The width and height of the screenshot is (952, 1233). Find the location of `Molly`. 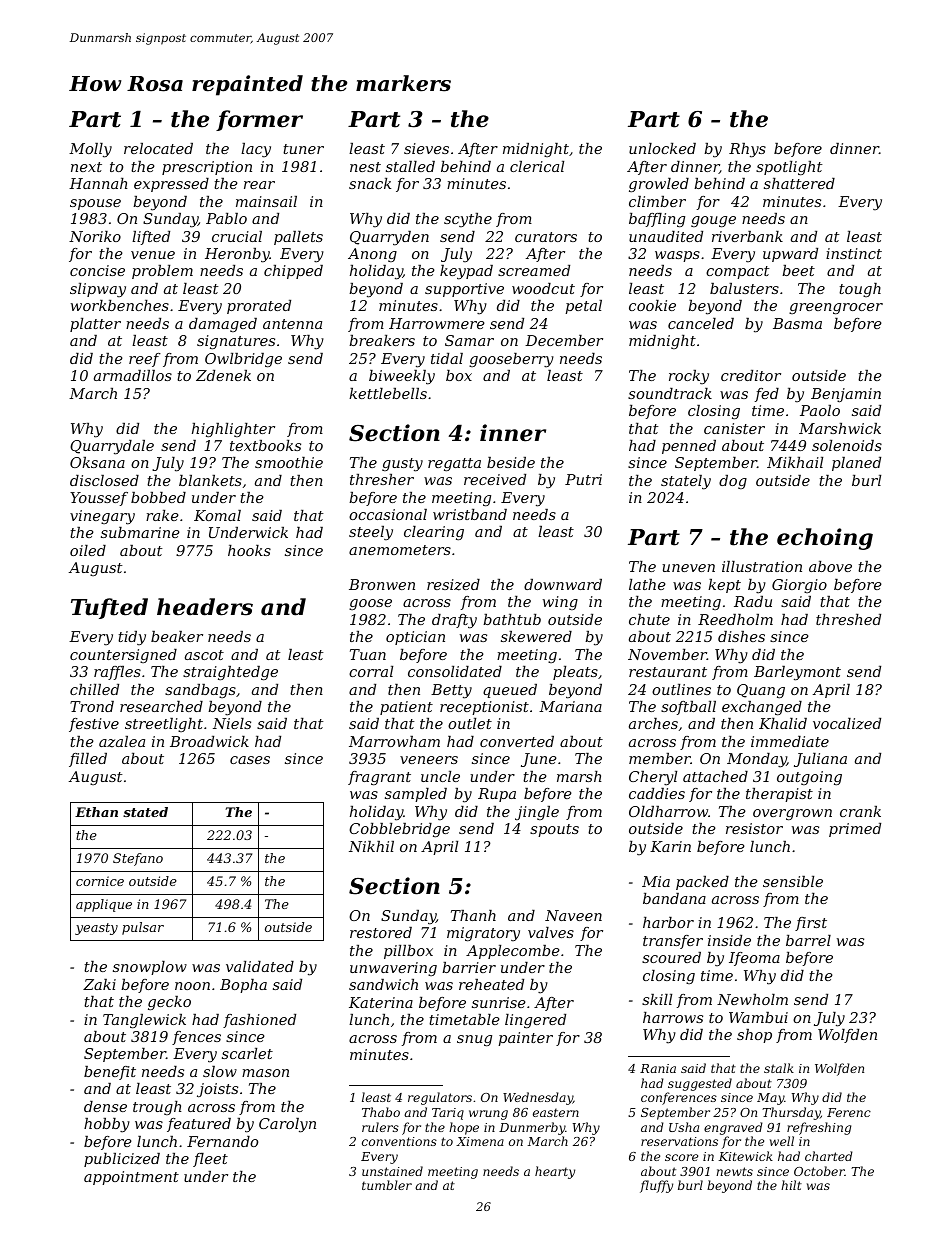

Molly is located at coordinates (90, 150).
